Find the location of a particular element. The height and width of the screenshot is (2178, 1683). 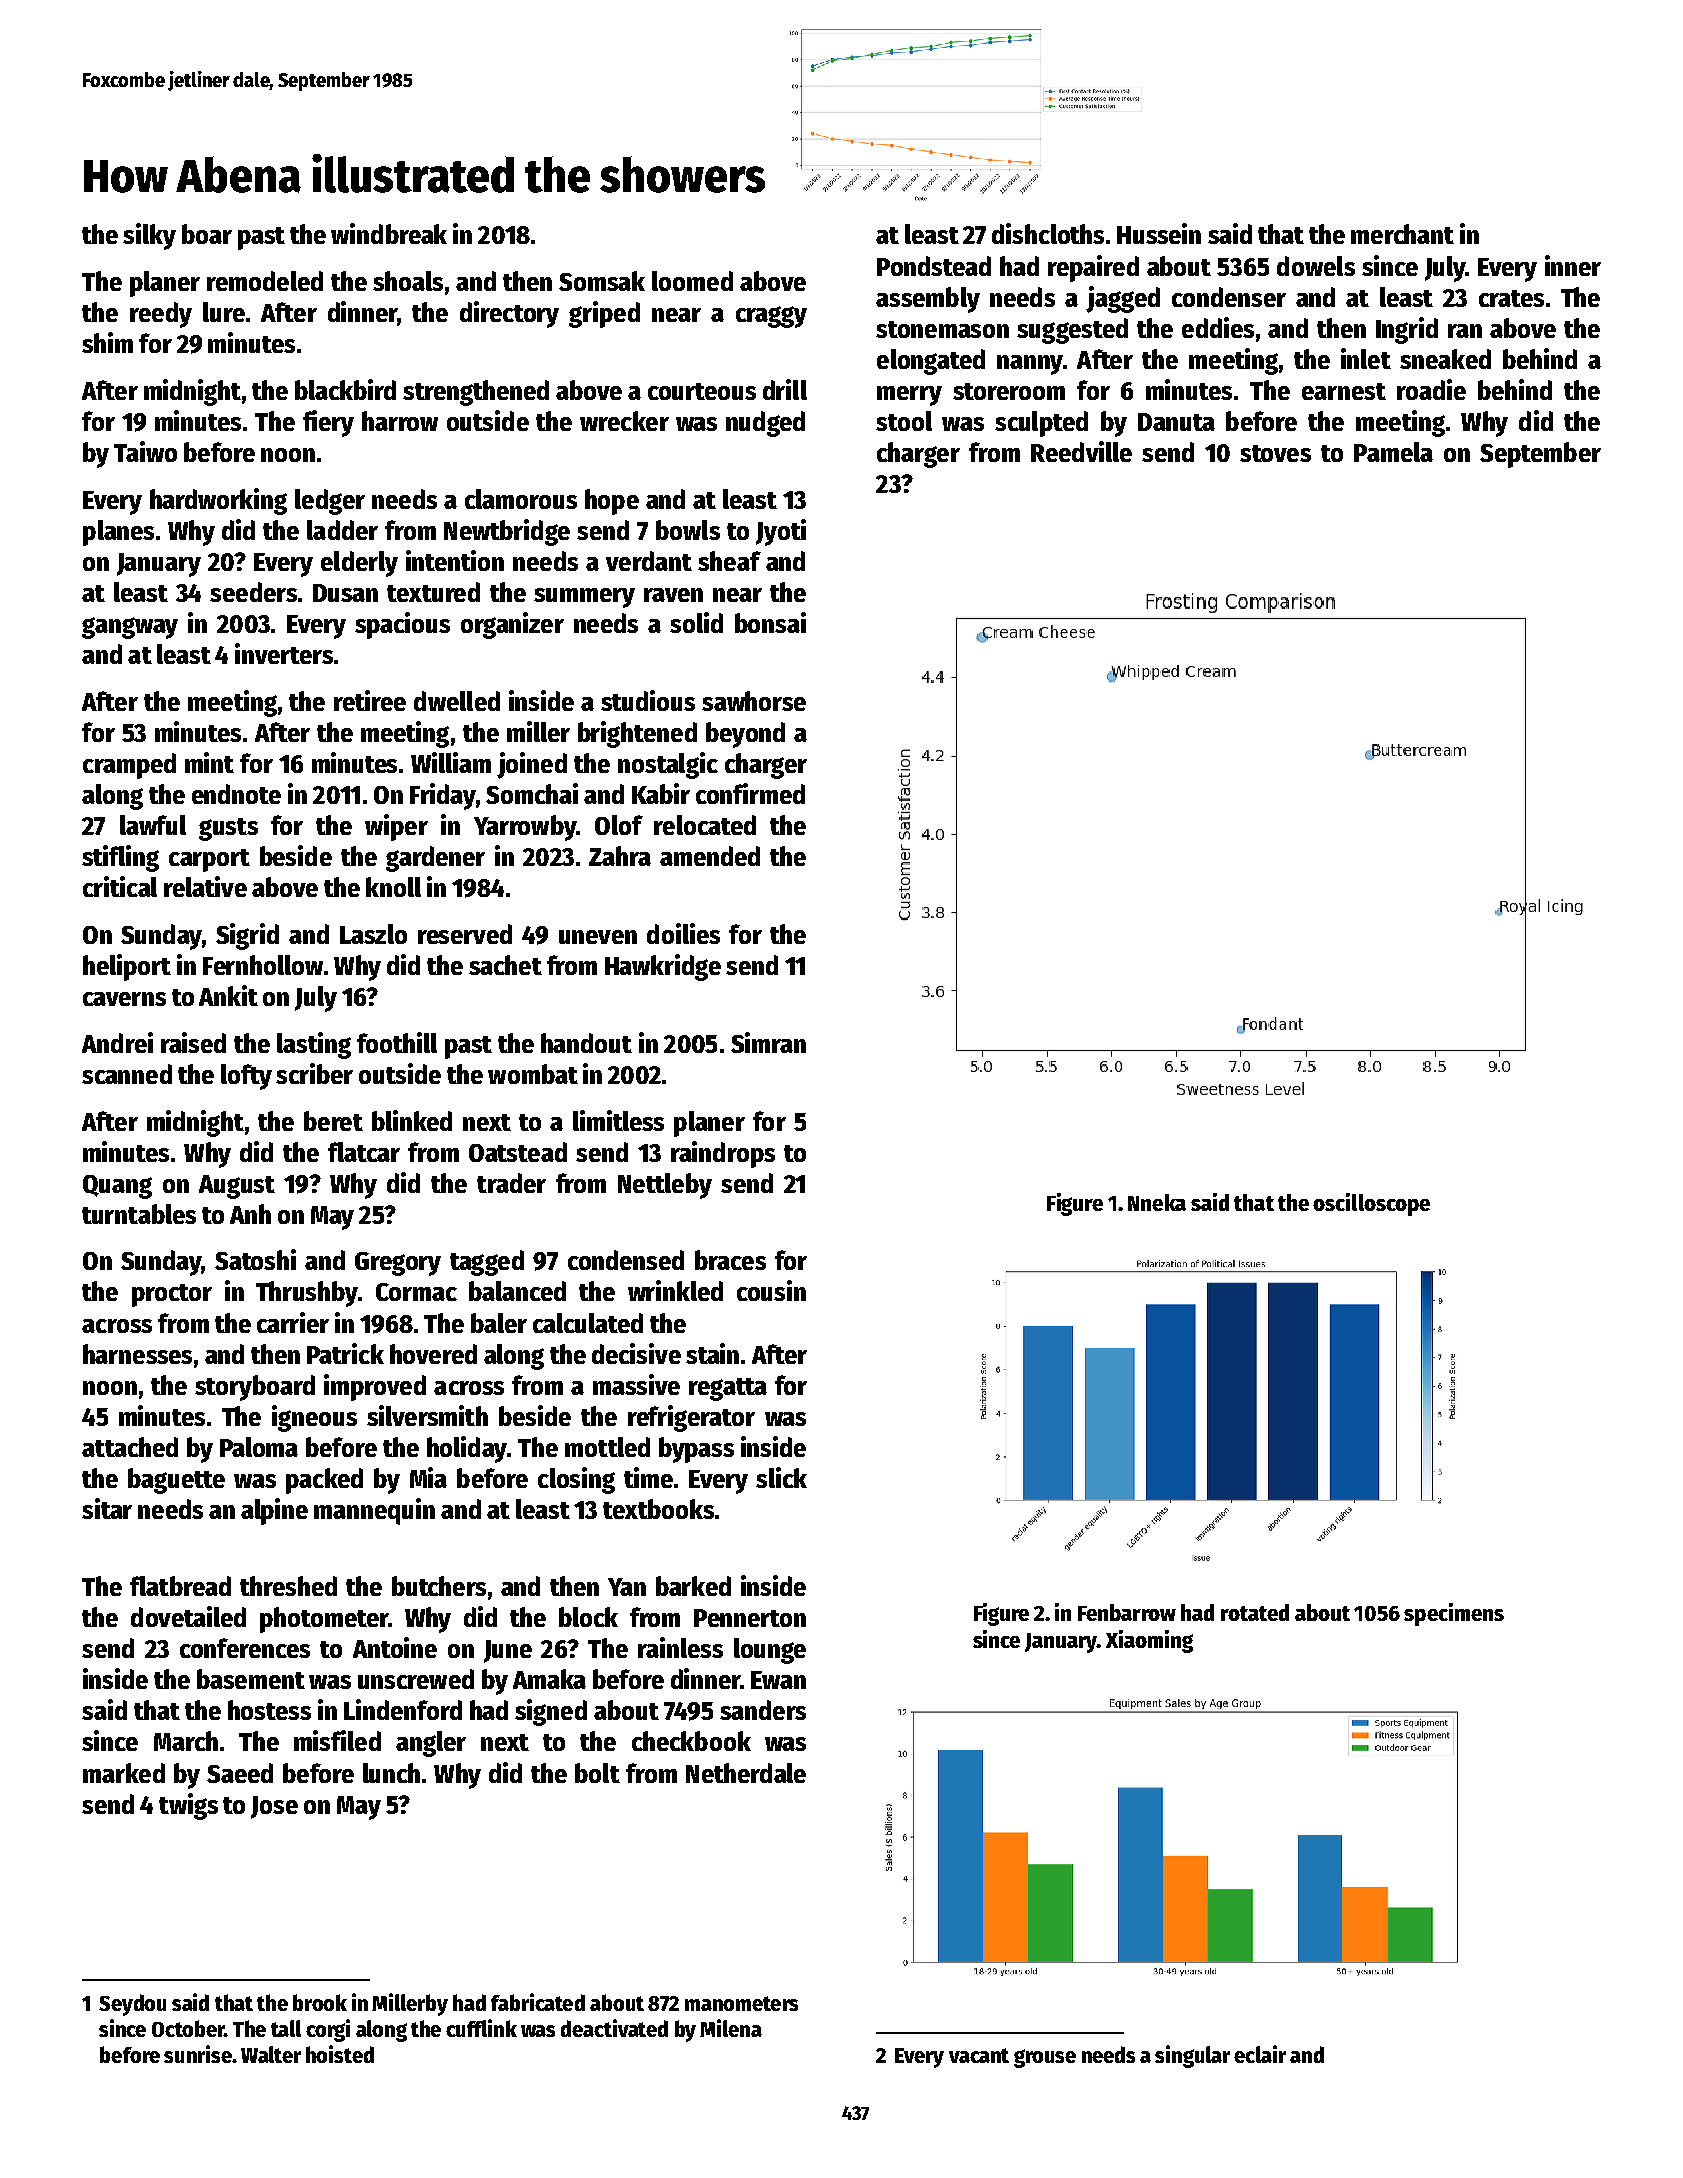

specimens is located at coordinates (1454, 1614).
